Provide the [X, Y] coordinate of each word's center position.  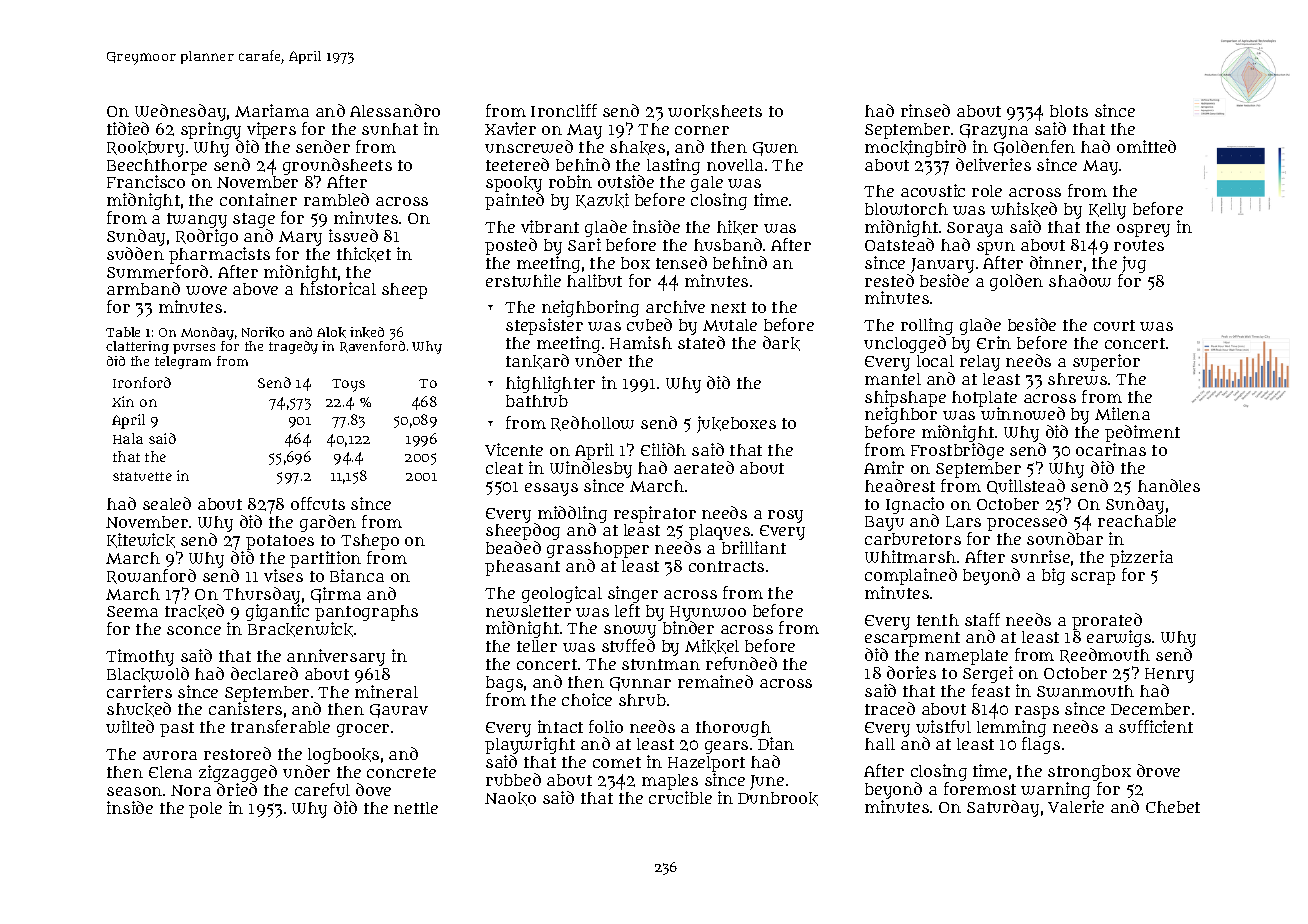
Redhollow [592, 423]
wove [206, 290]
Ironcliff [564, 110]
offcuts [318, 503]
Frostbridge [957, 451]
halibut [594, 280]
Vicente [514, 449]
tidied [128, 128]
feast [991, 690]
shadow [1080, 280]
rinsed [925, 110]
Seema [132, 611]
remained [715, 681]
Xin [123, 401]
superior [1106, 362]
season [134, 791]
